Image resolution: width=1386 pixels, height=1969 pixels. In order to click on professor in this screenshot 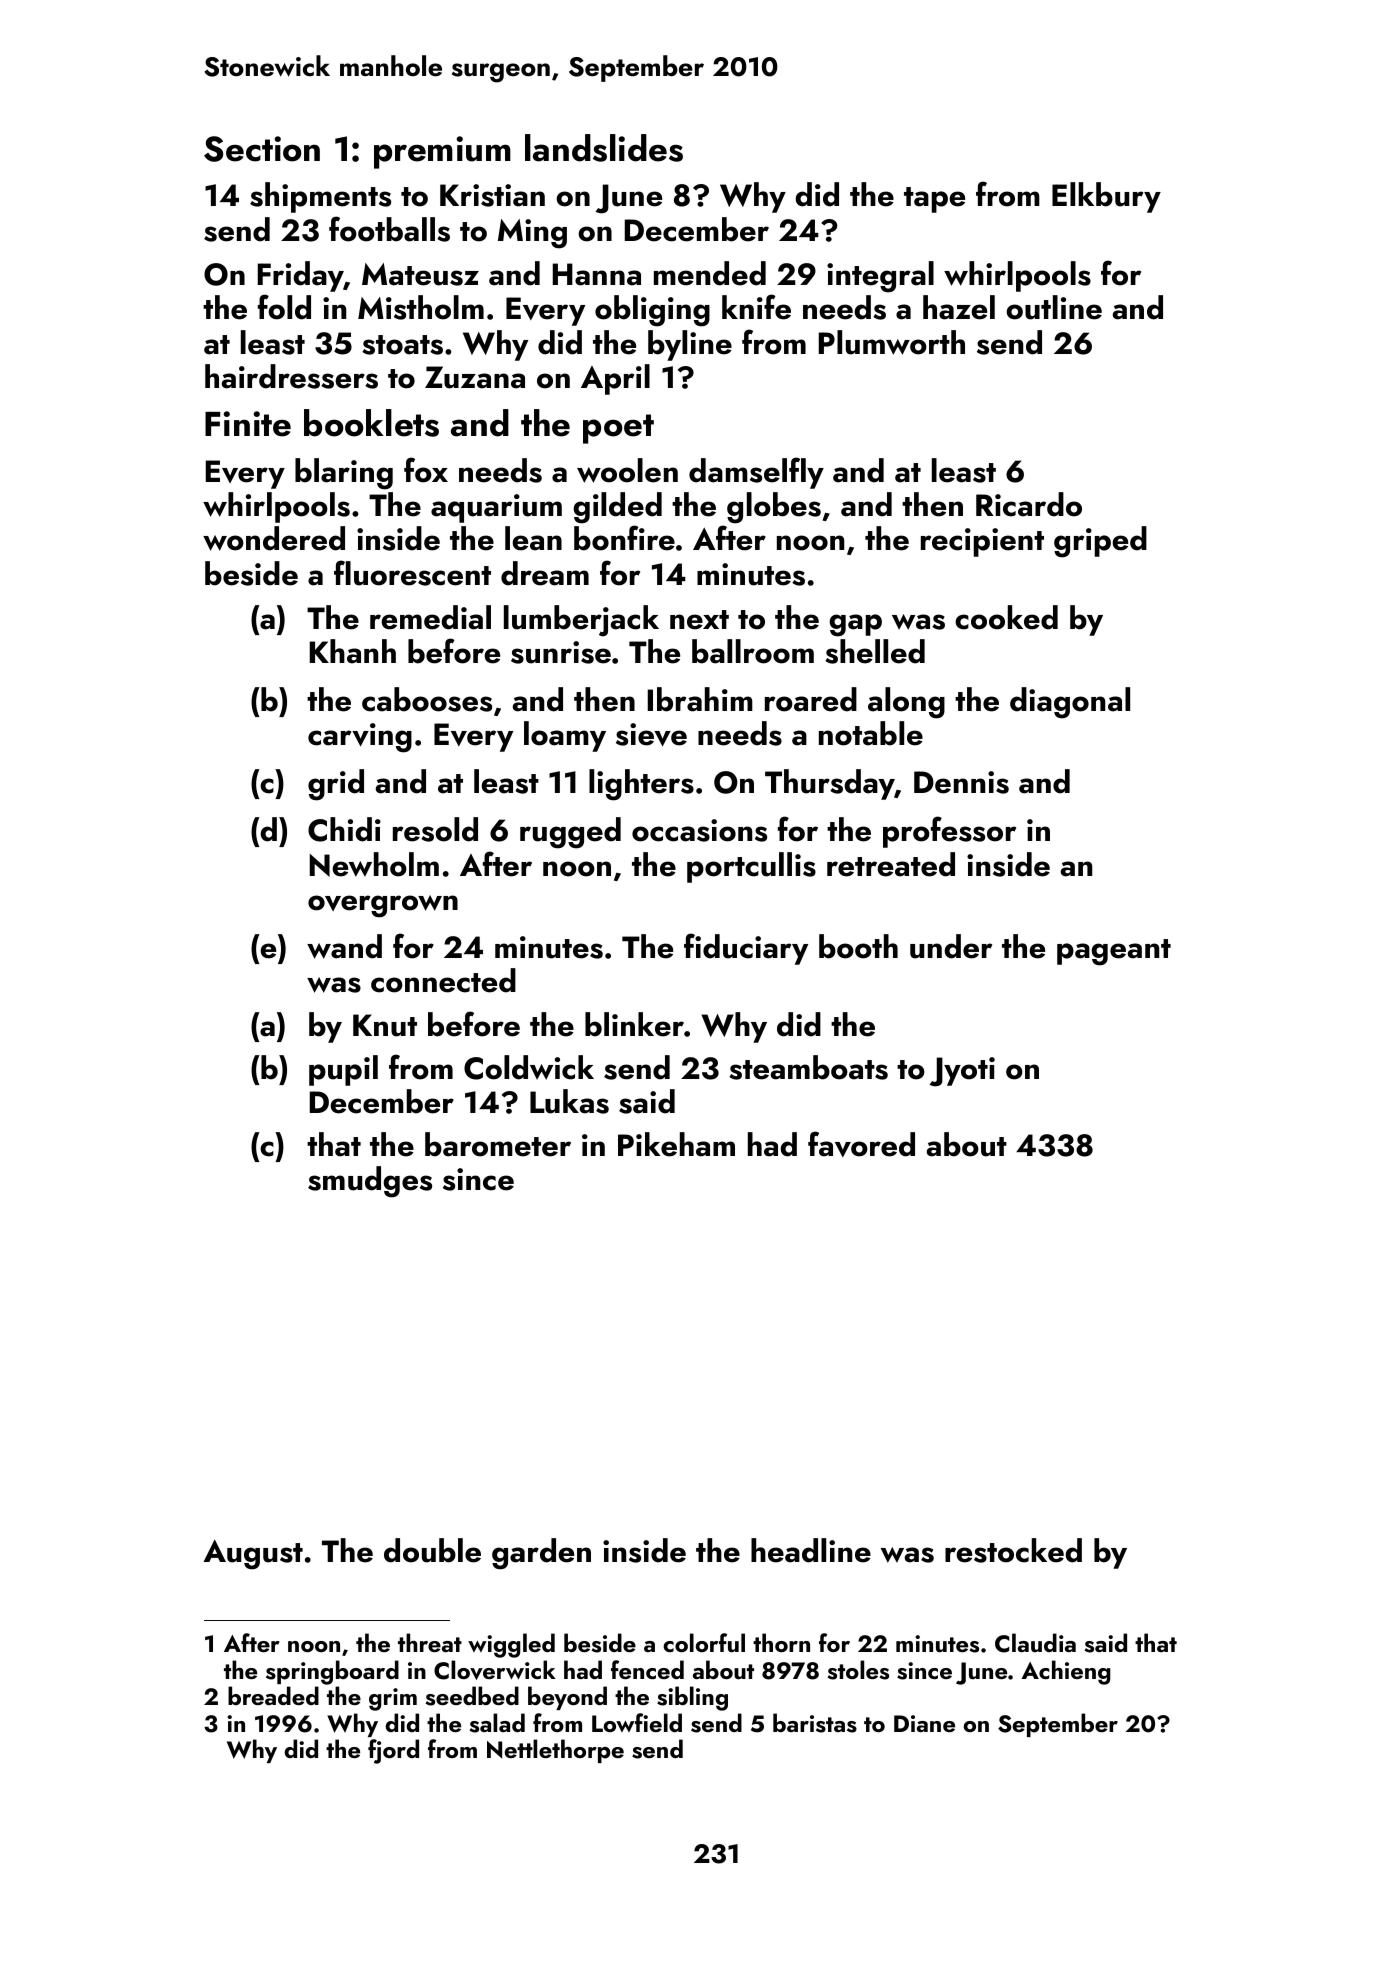, I will do `click(949, 832)`.
